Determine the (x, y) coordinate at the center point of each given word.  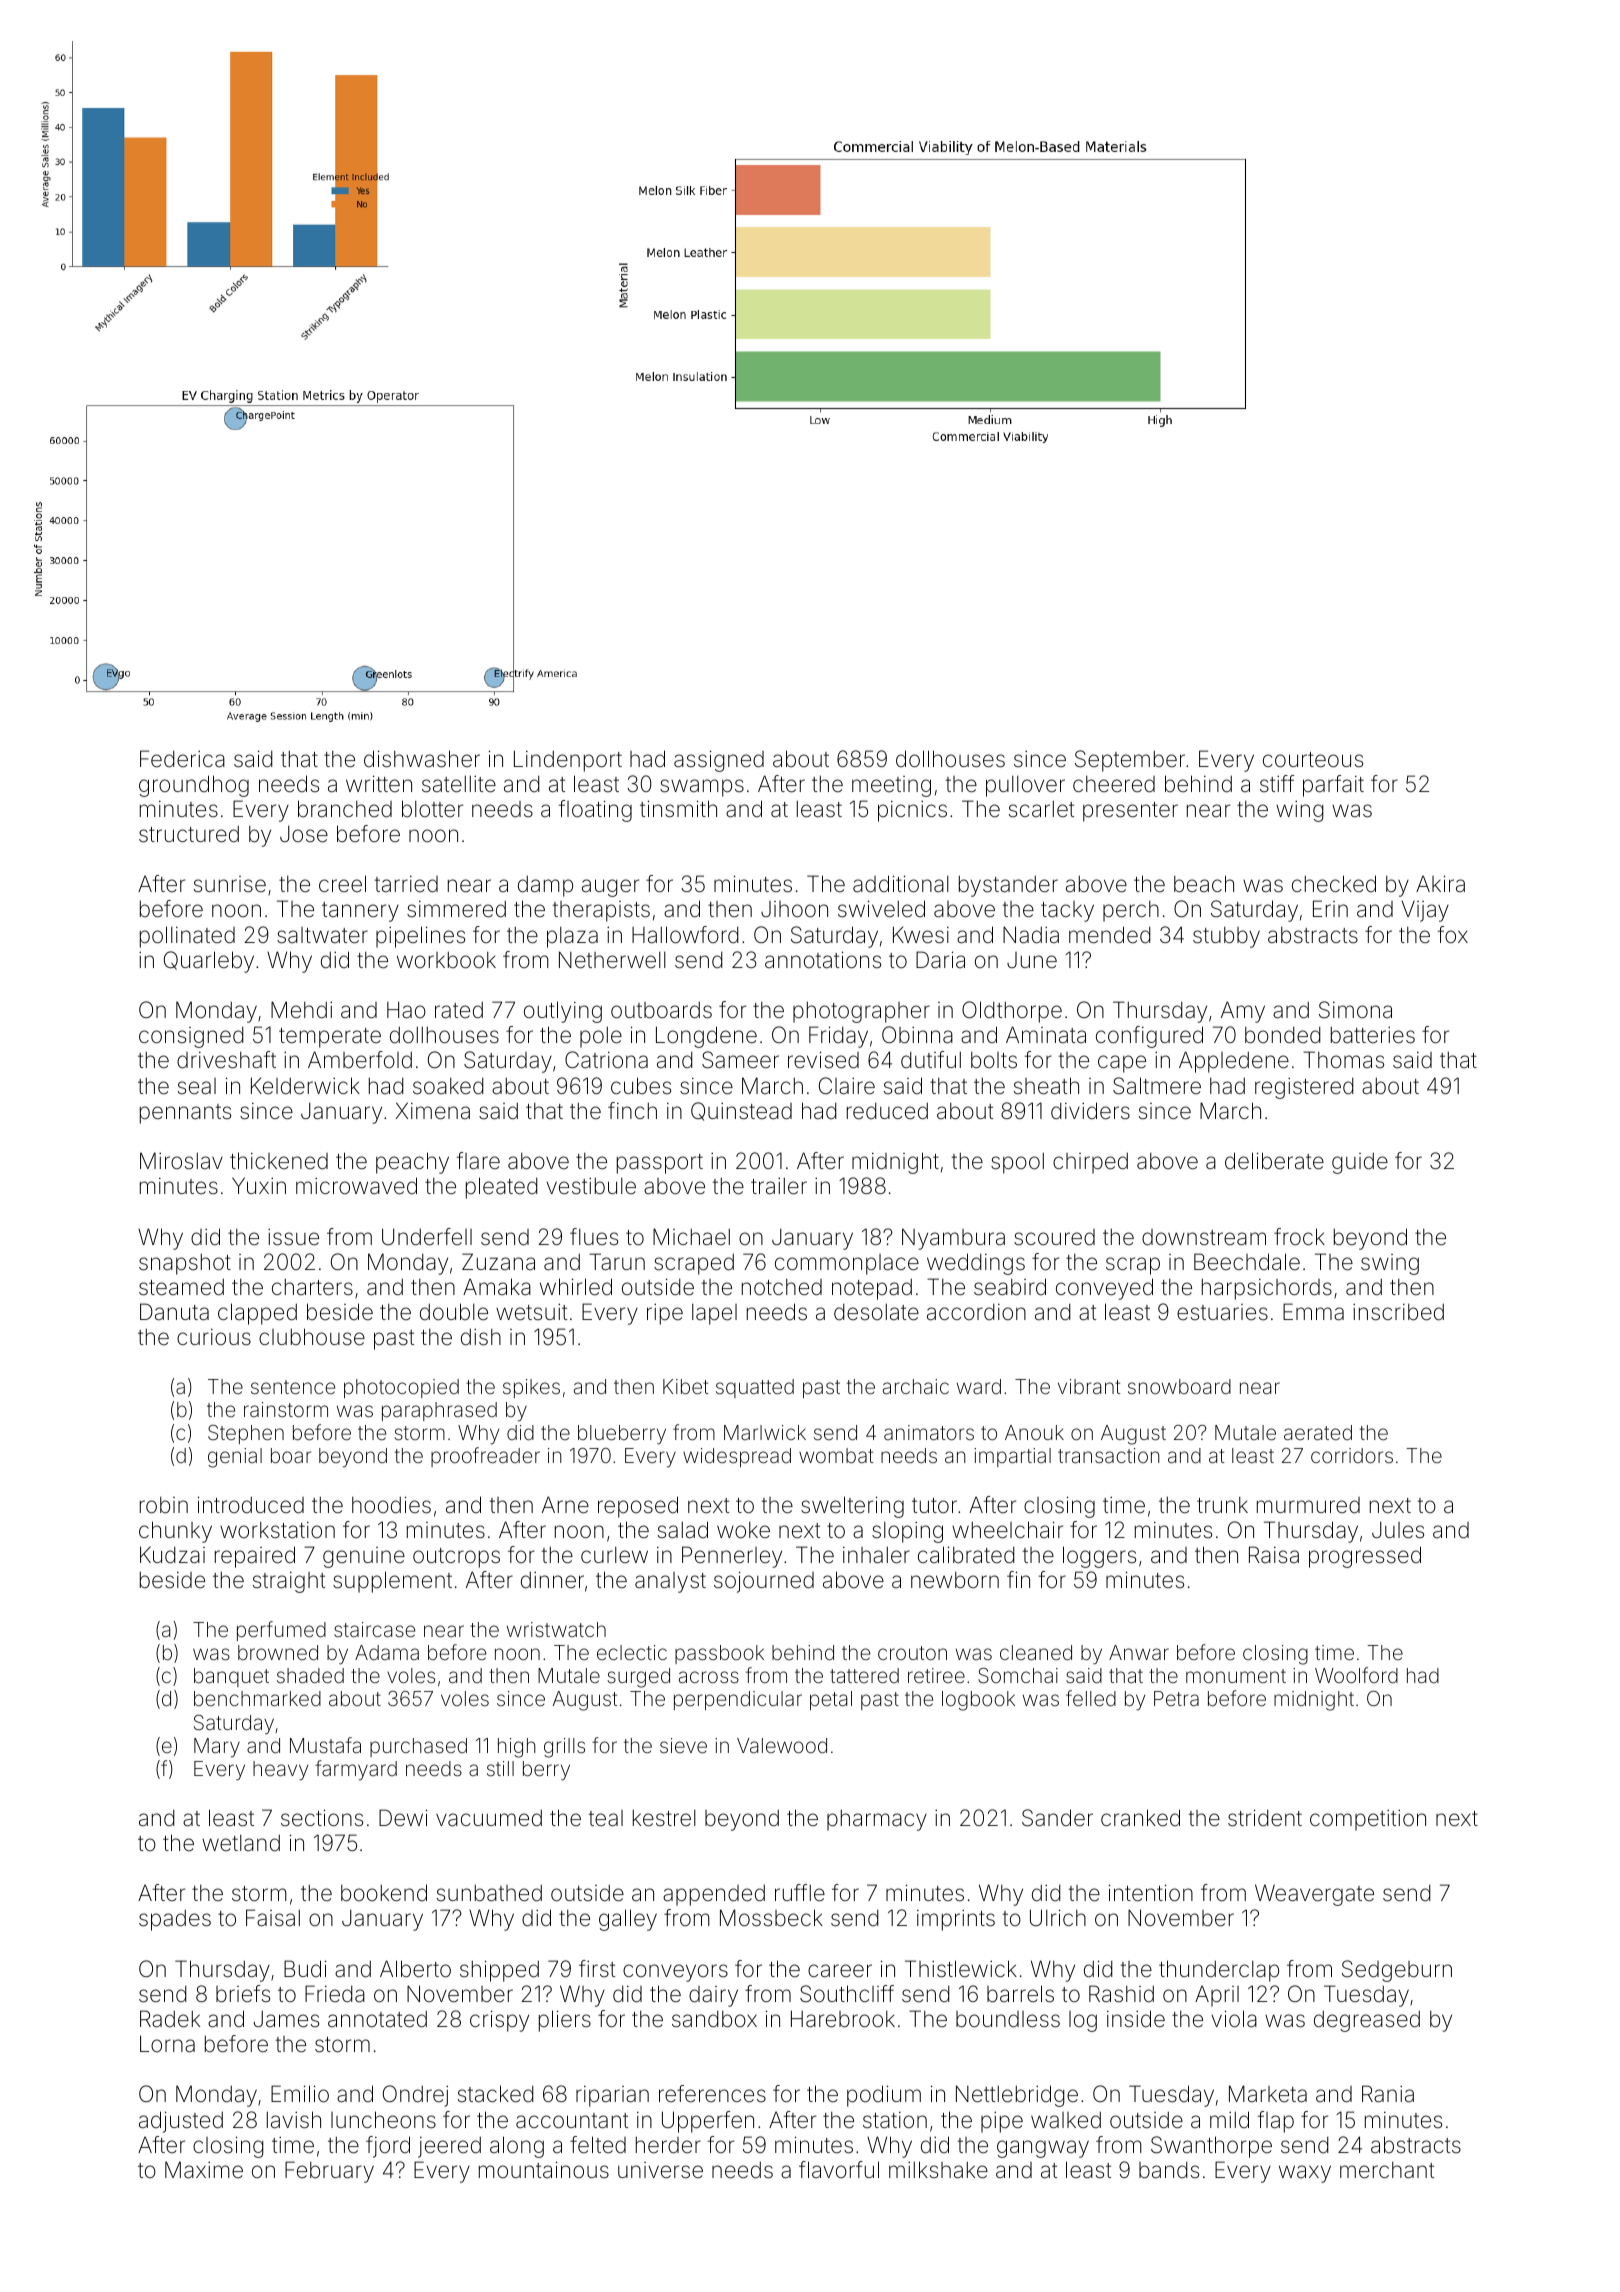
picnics (912, 811)
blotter (432, 808)
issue (293, 1237)
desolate (876, 1312)
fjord (388, 2147)
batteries (1373, 1035)
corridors (1352, 1455)
